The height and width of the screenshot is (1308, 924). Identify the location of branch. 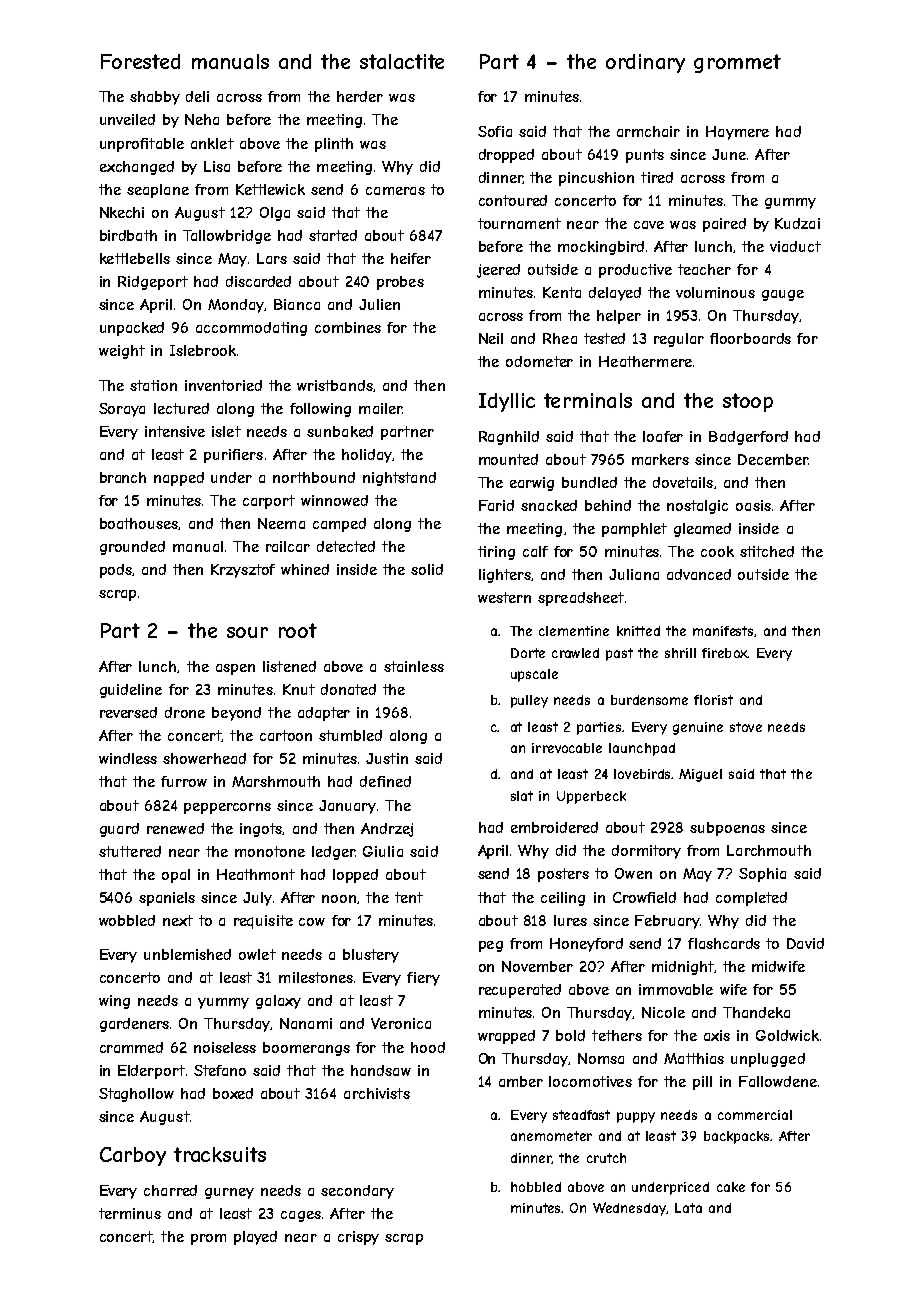
(123, 477).
